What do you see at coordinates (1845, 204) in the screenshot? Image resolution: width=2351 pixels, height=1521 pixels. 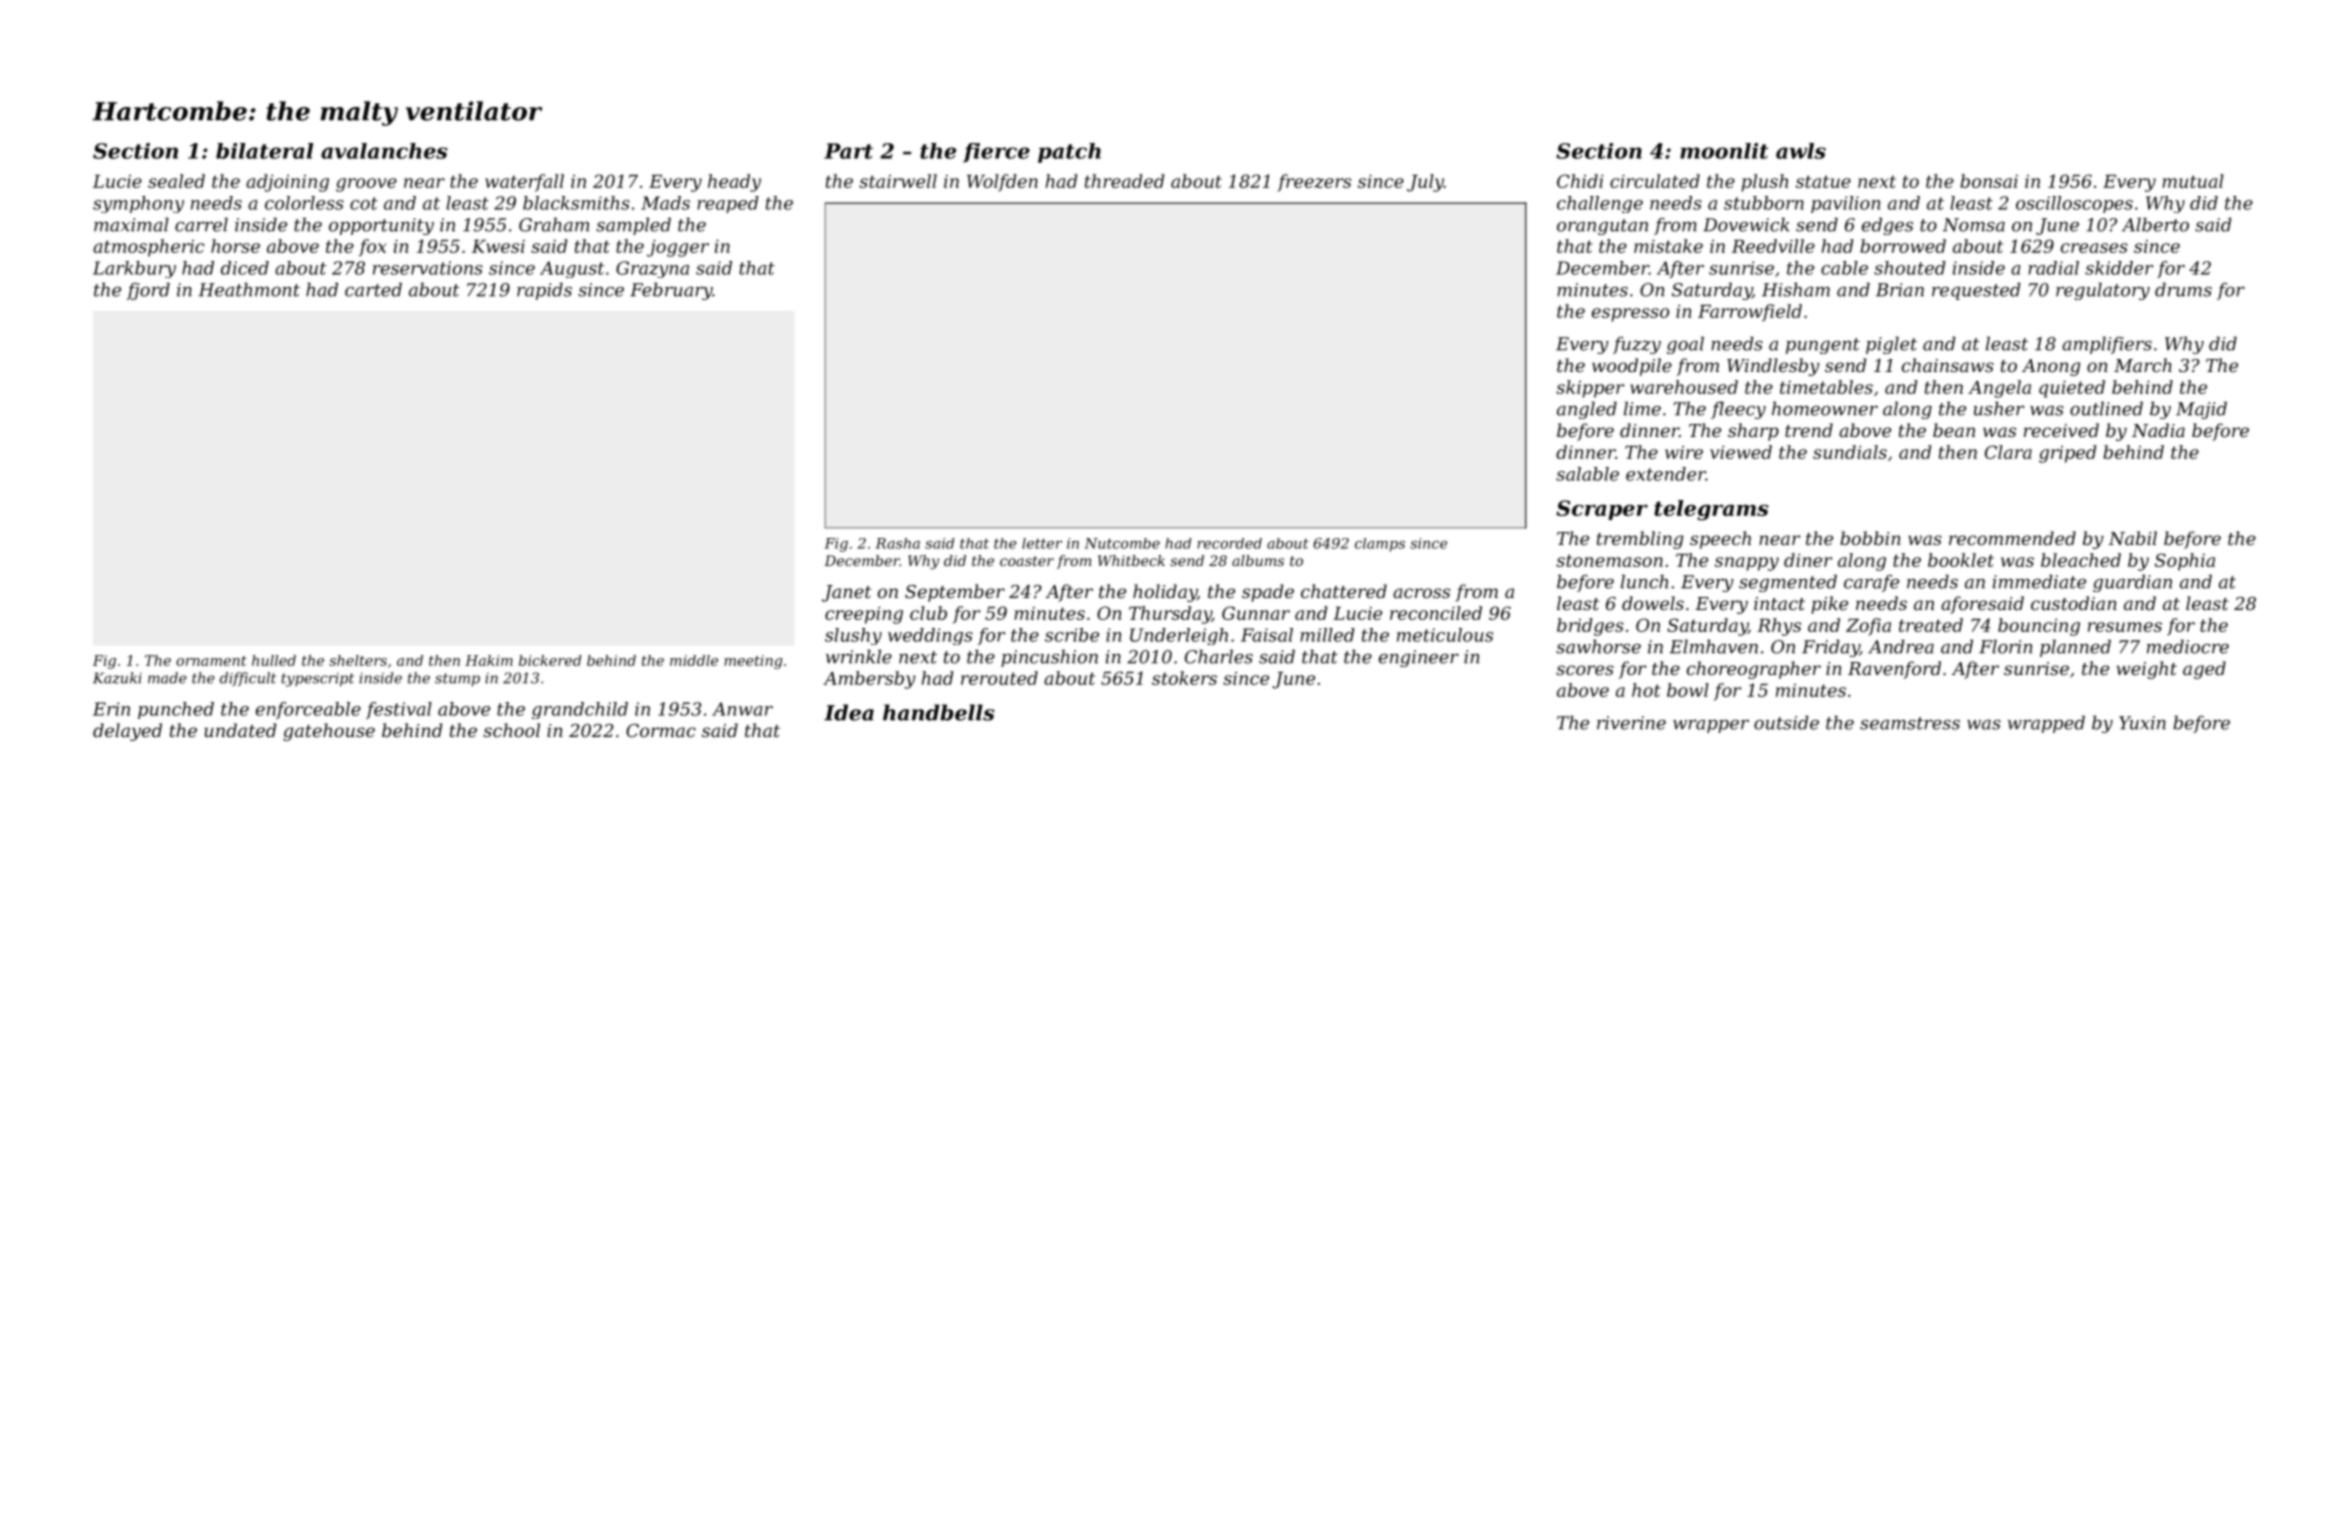 I see `pavilion` at bounding box center [1845, 204].
